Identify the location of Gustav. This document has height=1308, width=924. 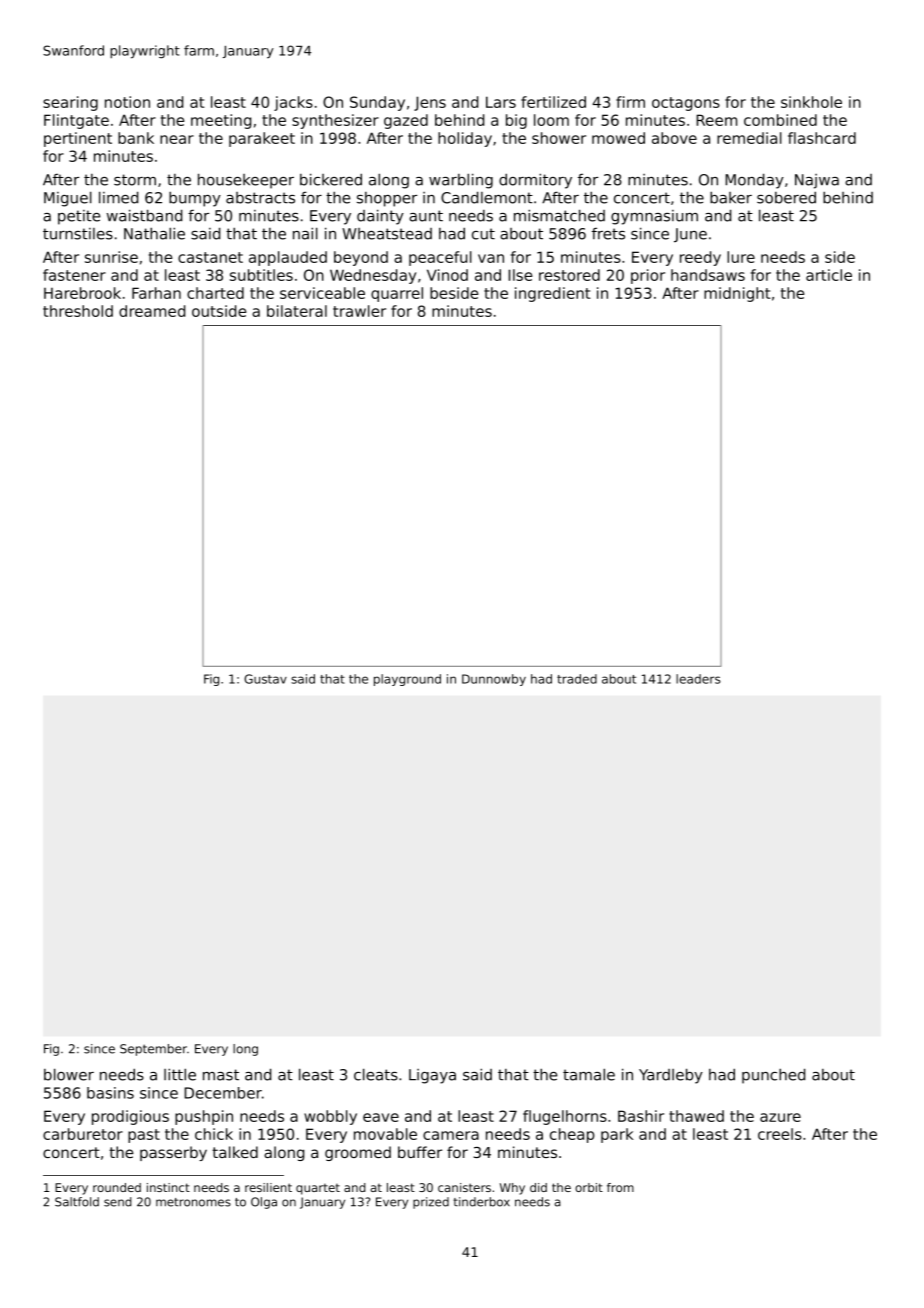
(265, 679).
